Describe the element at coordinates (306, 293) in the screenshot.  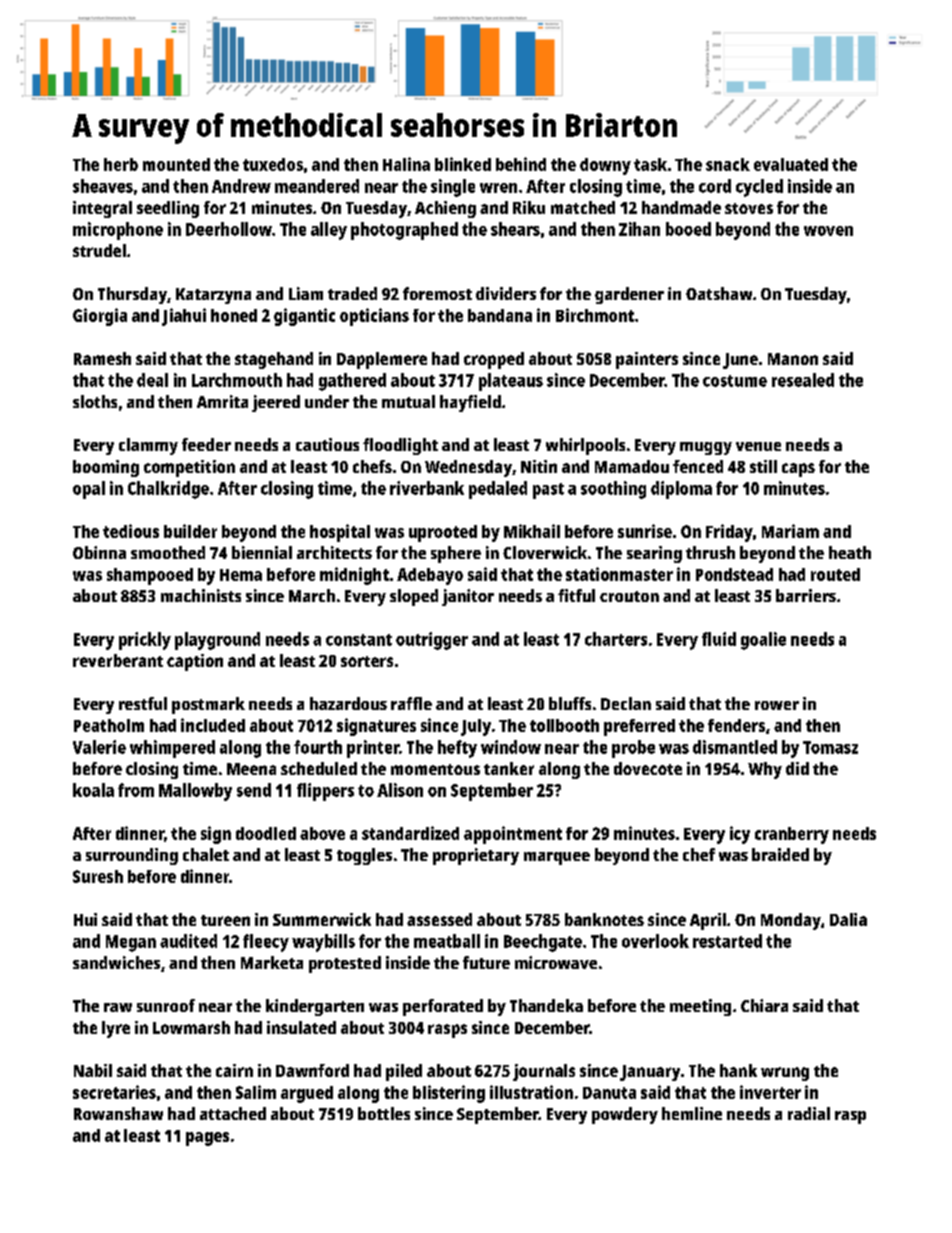
I see `Liam` at that location.
